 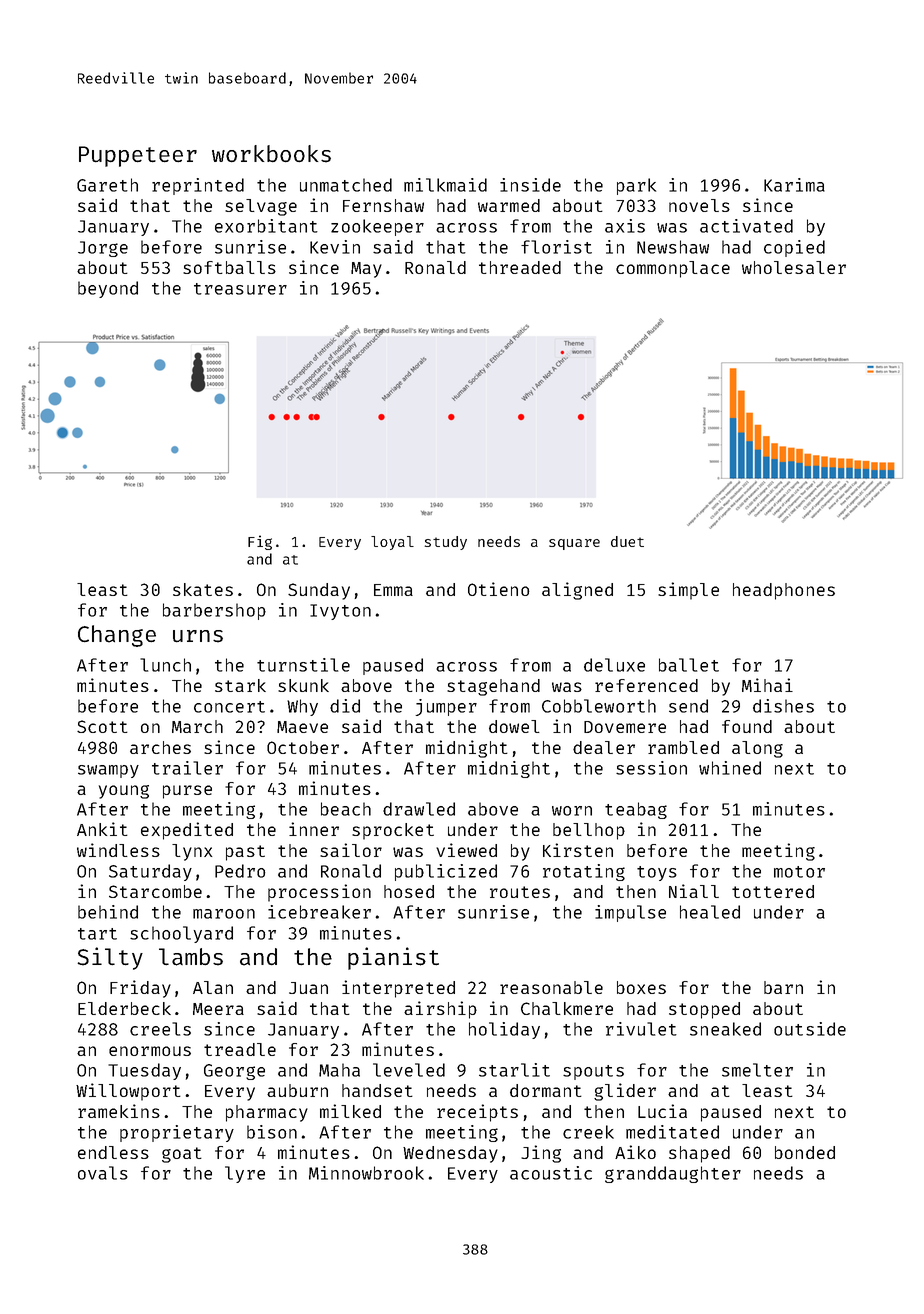 What do you see at coordinates (138, 156) in the image?
I see `Puppeteer` at bounding box center [138, 156].
